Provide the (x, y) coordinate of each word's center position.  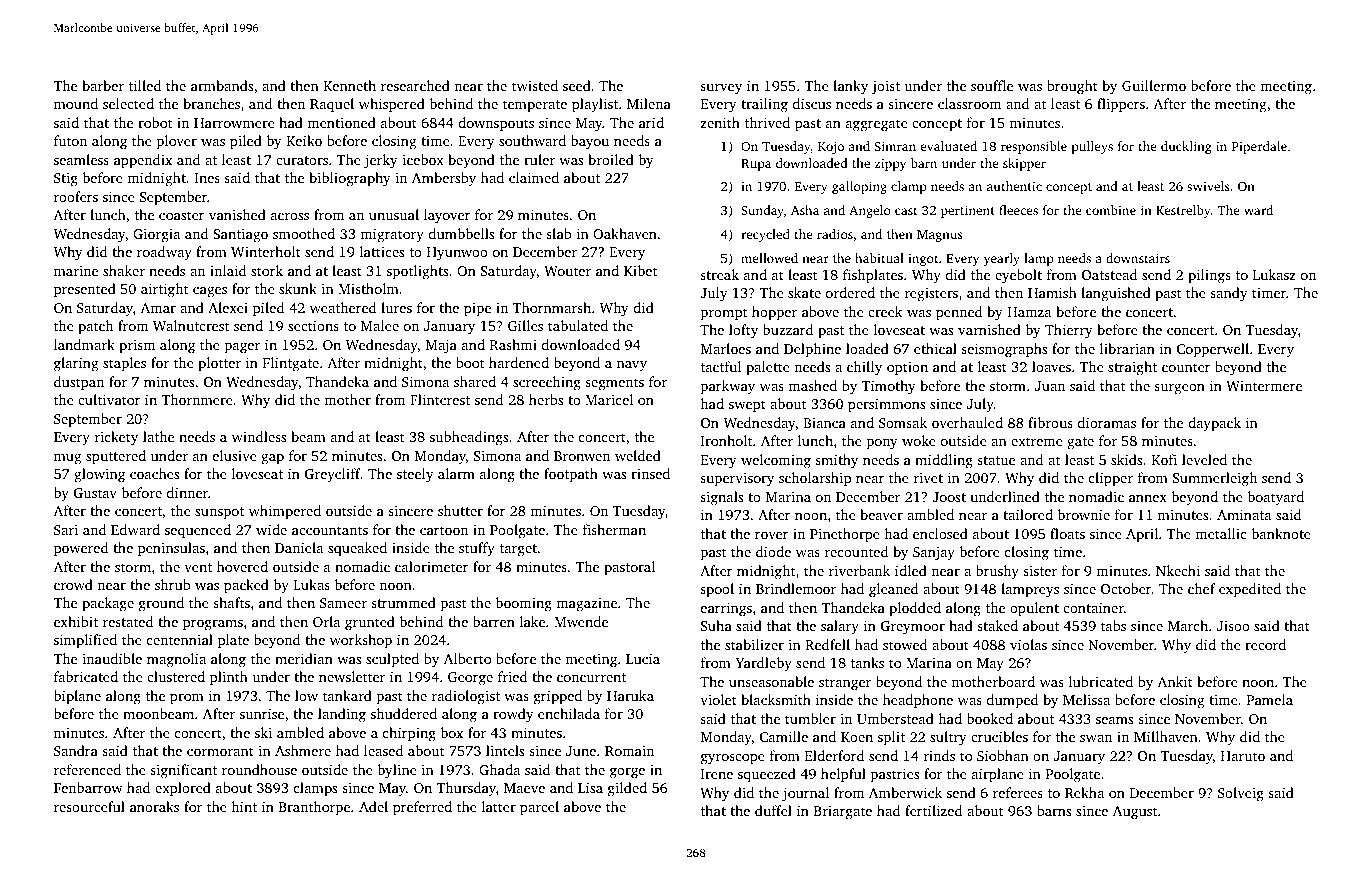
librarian (1127, 348)
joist (885, 88)
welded (638, 455)
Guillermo (1154, 85)
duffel (773, 810)
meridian (304, 658)
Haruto (1243, 756)
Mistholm (368, 288)
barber (103, 85)
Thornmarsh (552, 307)
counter (1186, 367)
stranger (845, 684)
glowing (99, 475)
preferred (422, 808)
